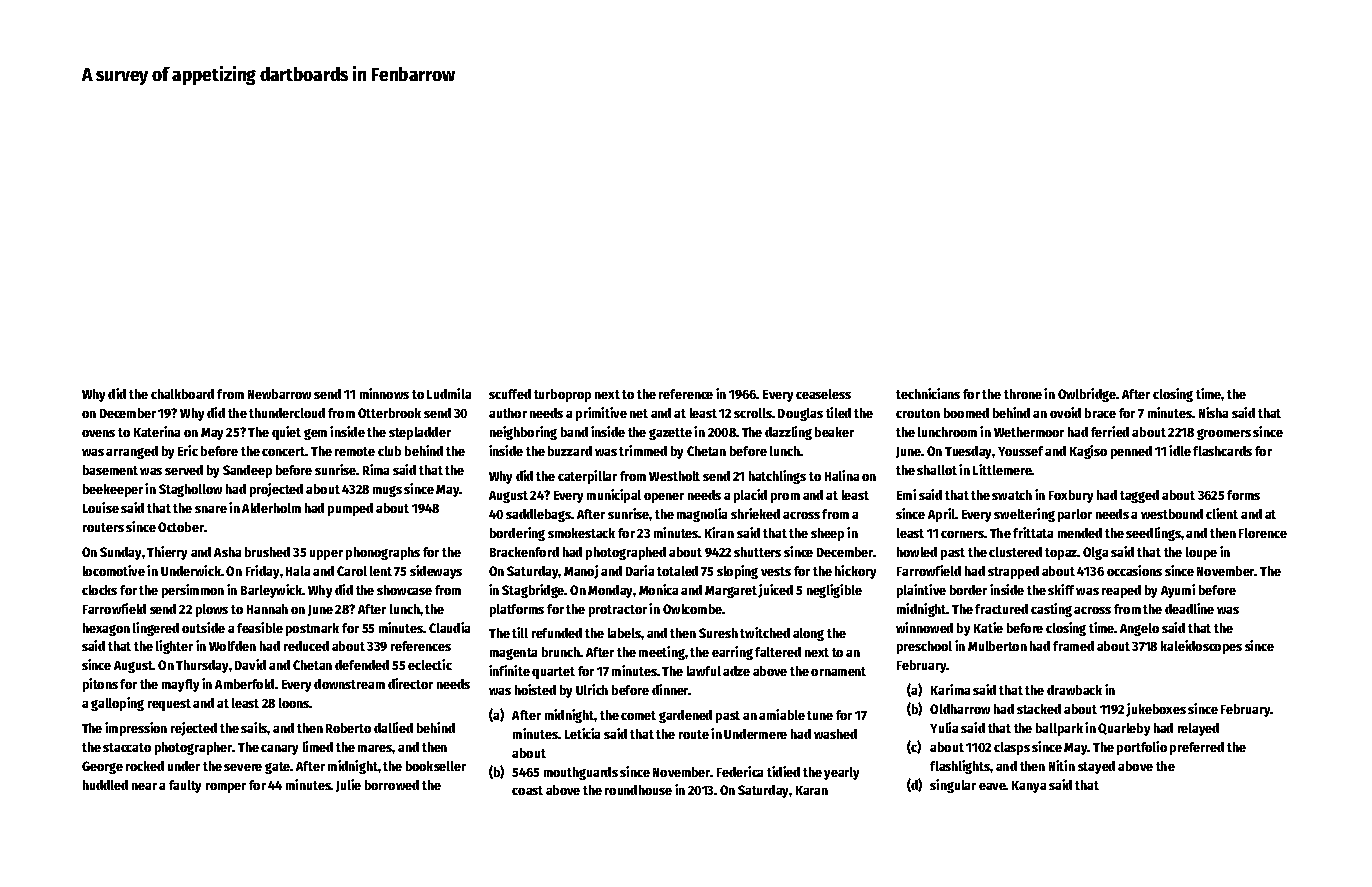 The width and height of the image is (1372, 887). I want to click on negligible, so click(834, 591).
